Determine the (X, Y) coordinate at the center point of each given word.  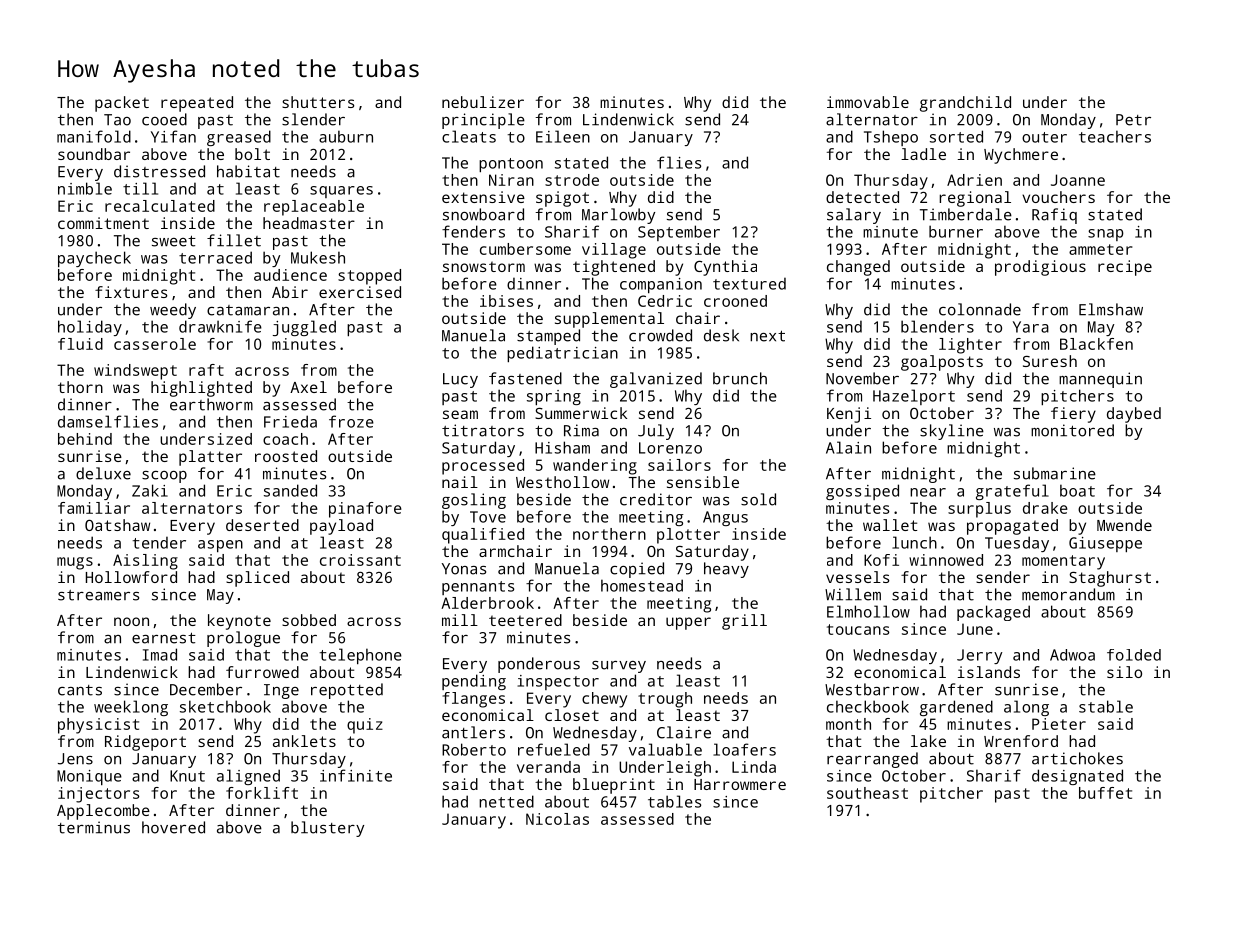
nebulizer (483, 102)
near (928, 492)
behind (85, 439)
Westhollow (562, 482)
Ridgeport (145, 743)
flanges (473, 700)
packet (122, 104)
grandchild (965, 104)
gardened (956, 708)
